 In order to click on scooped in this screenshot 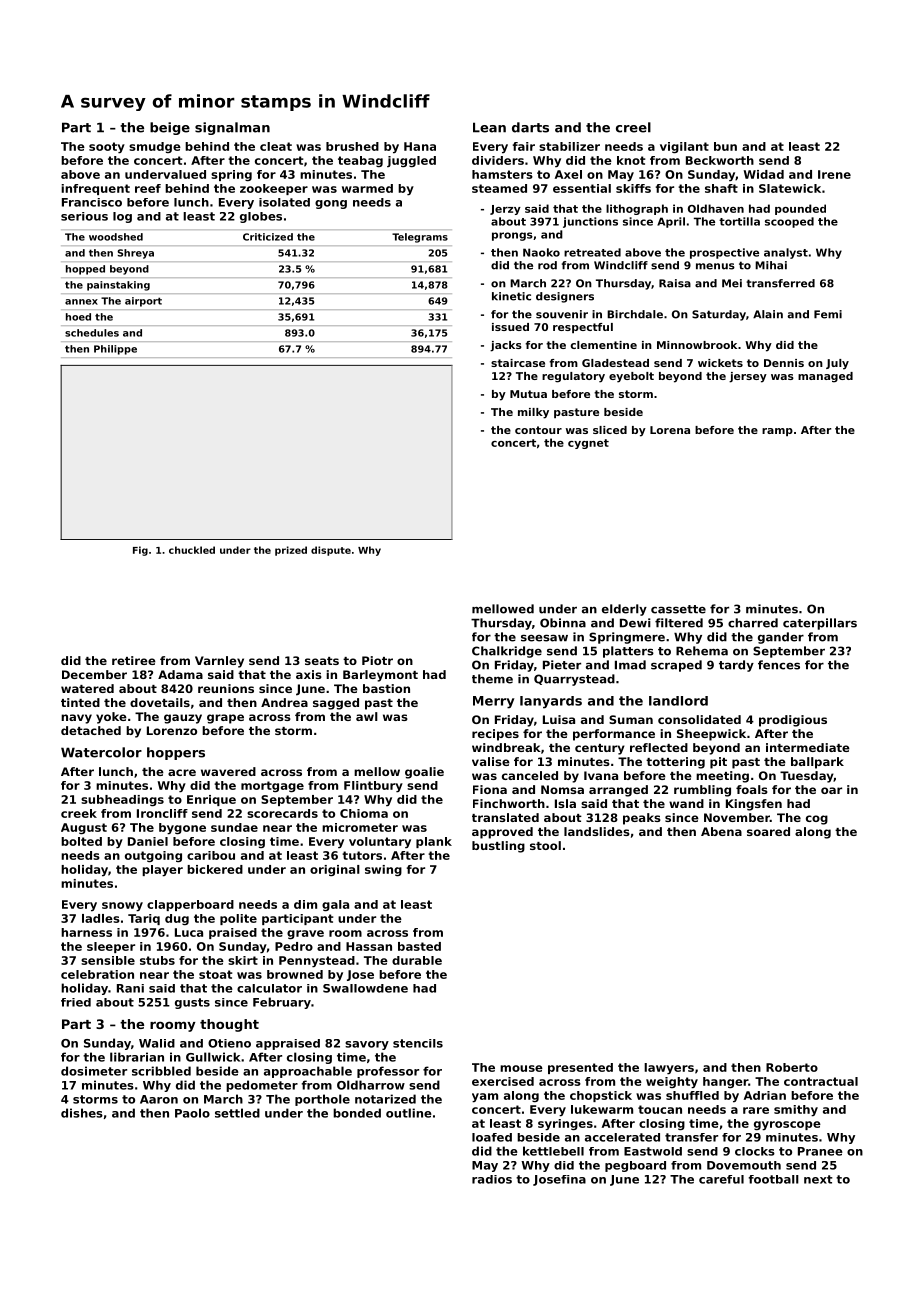, I will do `click(789, 222)`.
